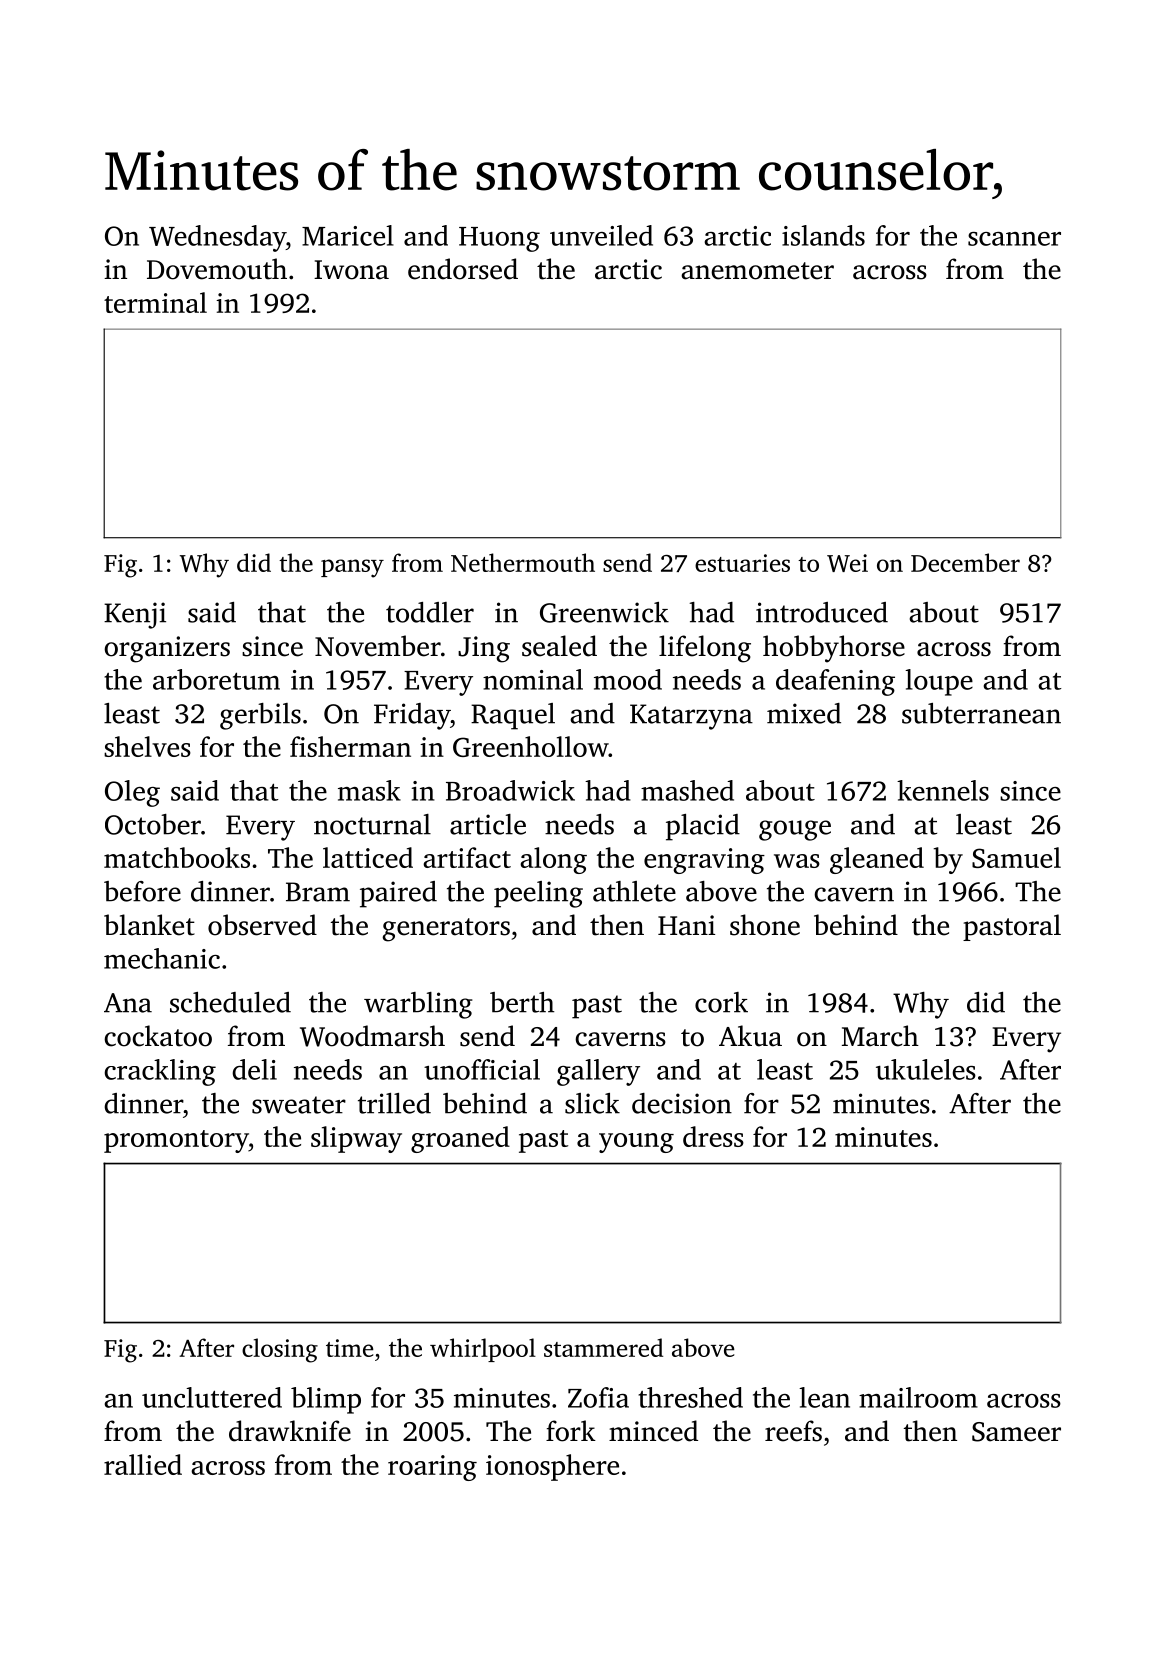 The image size is (1165, 1654). Describe the element at coordinates (348, 235) in the screenshot. I see `Maricel` at that location.
